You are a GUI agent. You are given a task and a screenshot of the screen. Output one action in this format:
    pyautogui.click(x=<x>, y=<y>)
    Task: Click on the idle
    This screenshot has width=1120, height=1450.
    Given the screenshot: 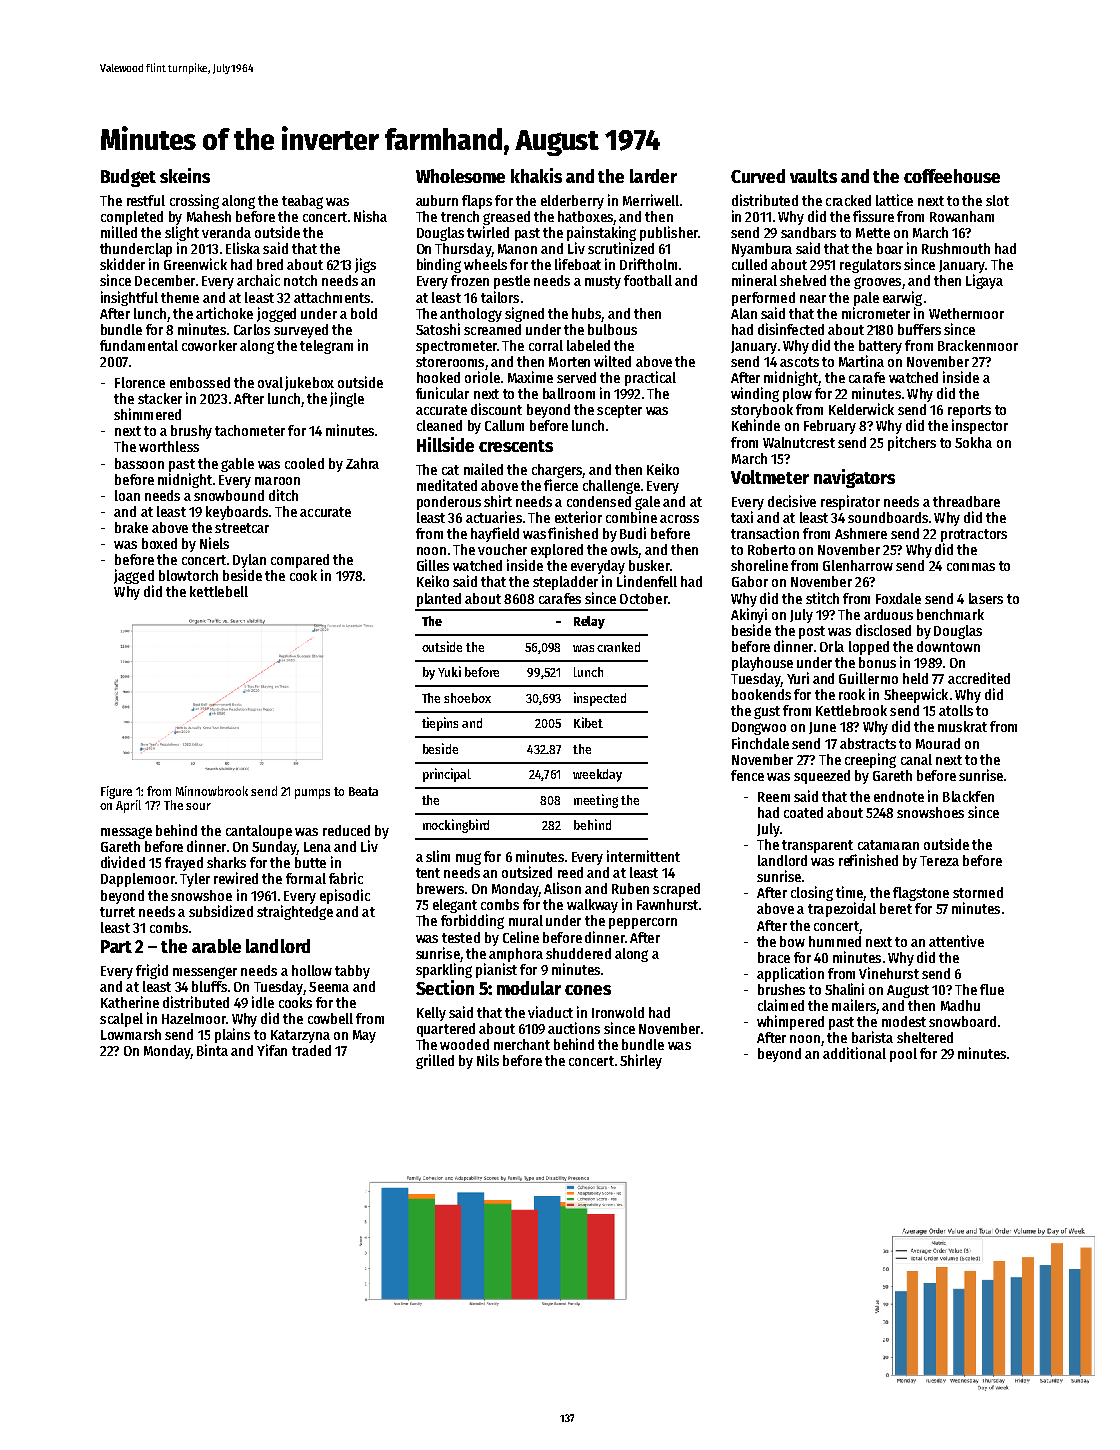 What is the action you would take?
    pyautogui.click(x=263, y=1002)
